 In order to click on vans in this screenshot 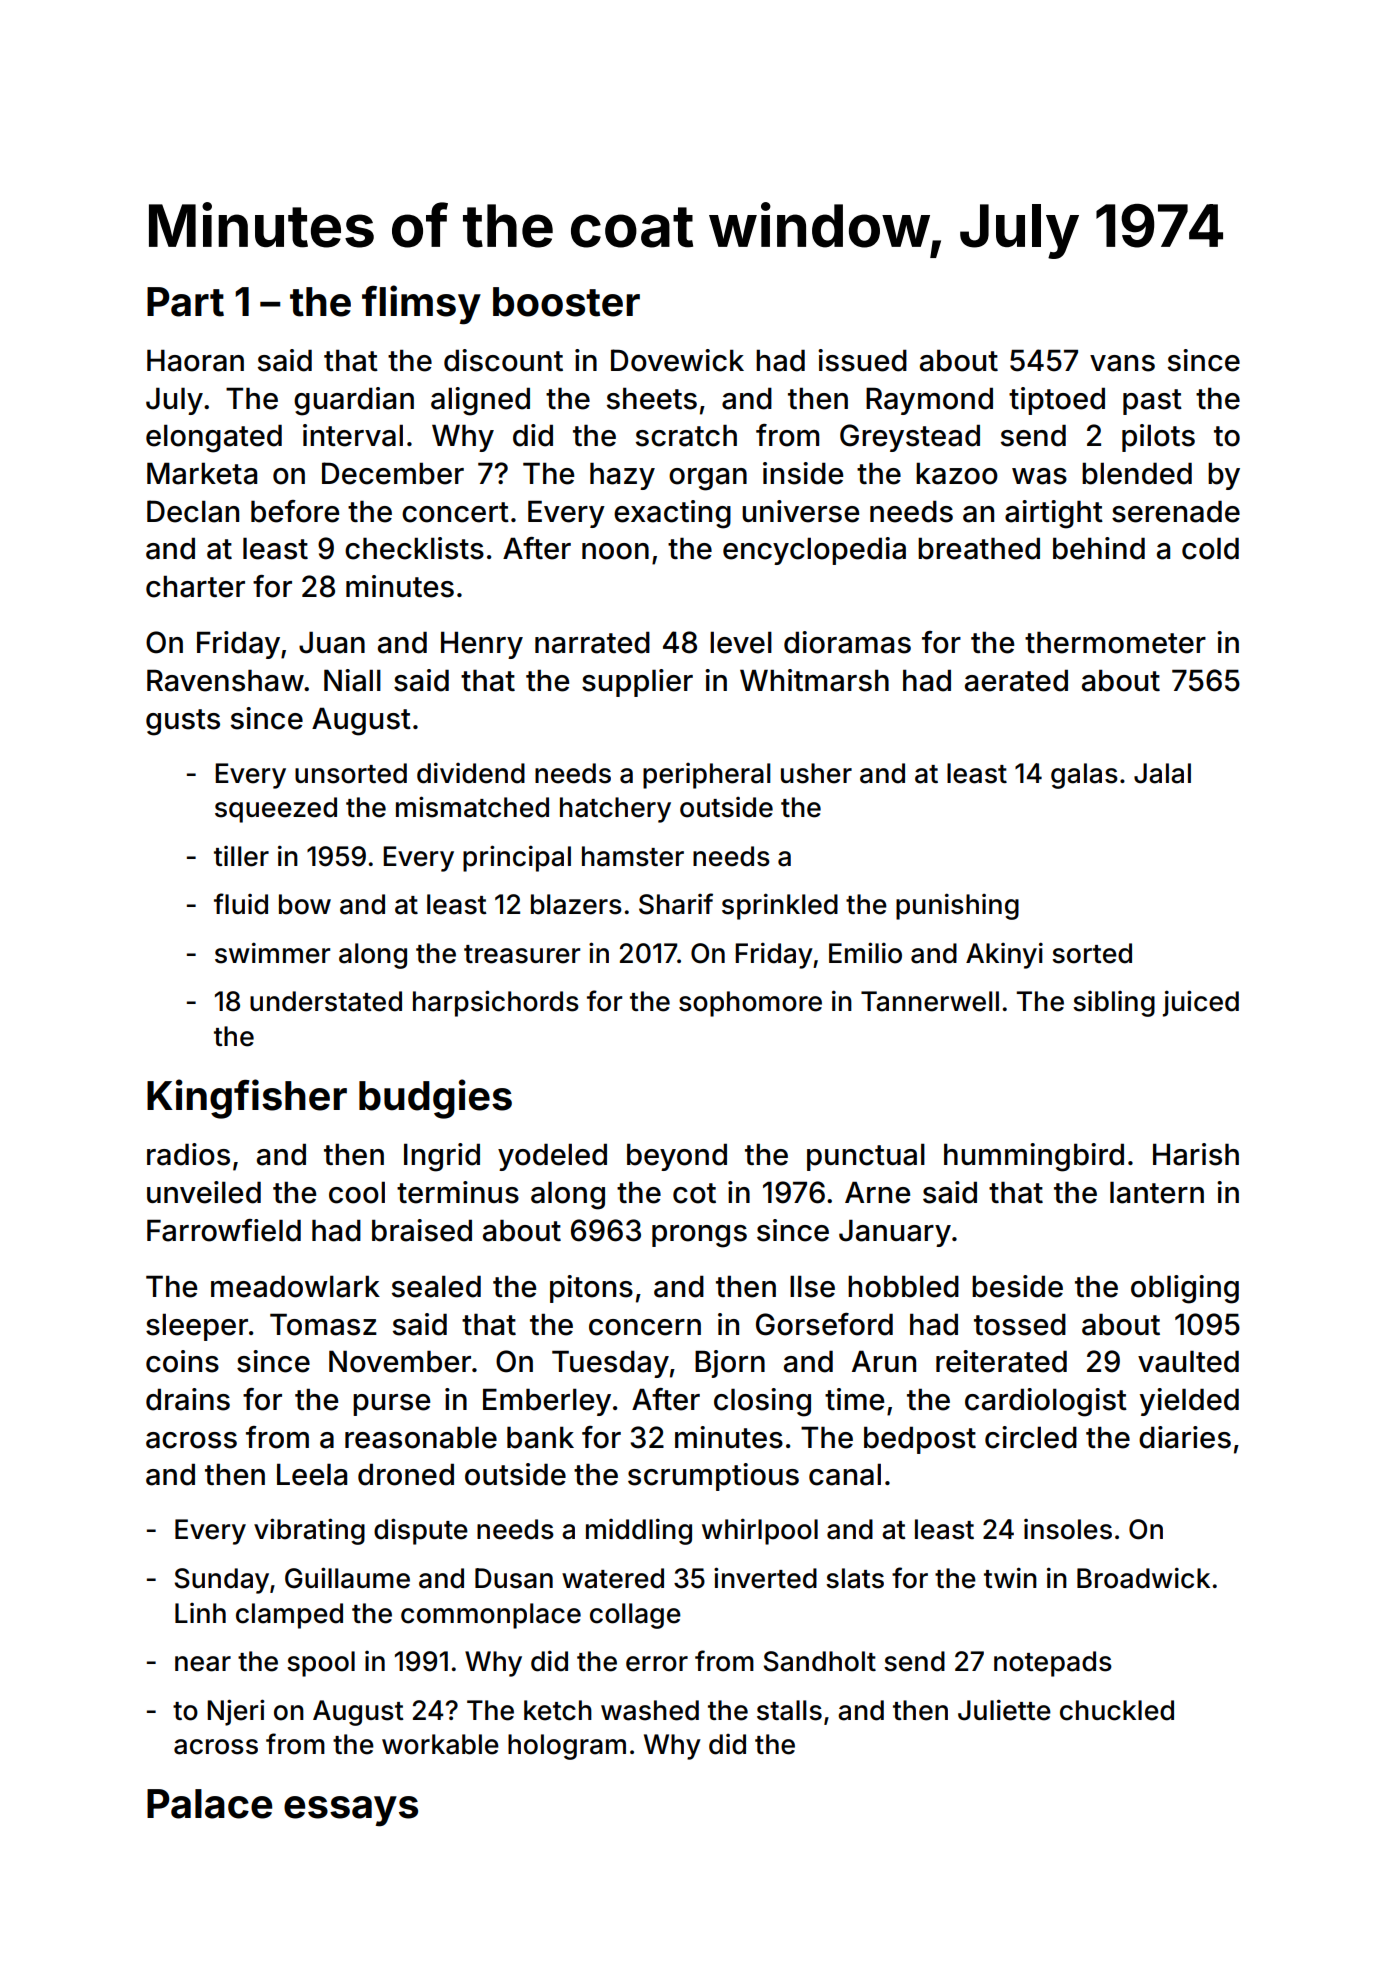, I will do `click(1122, 363)`.
